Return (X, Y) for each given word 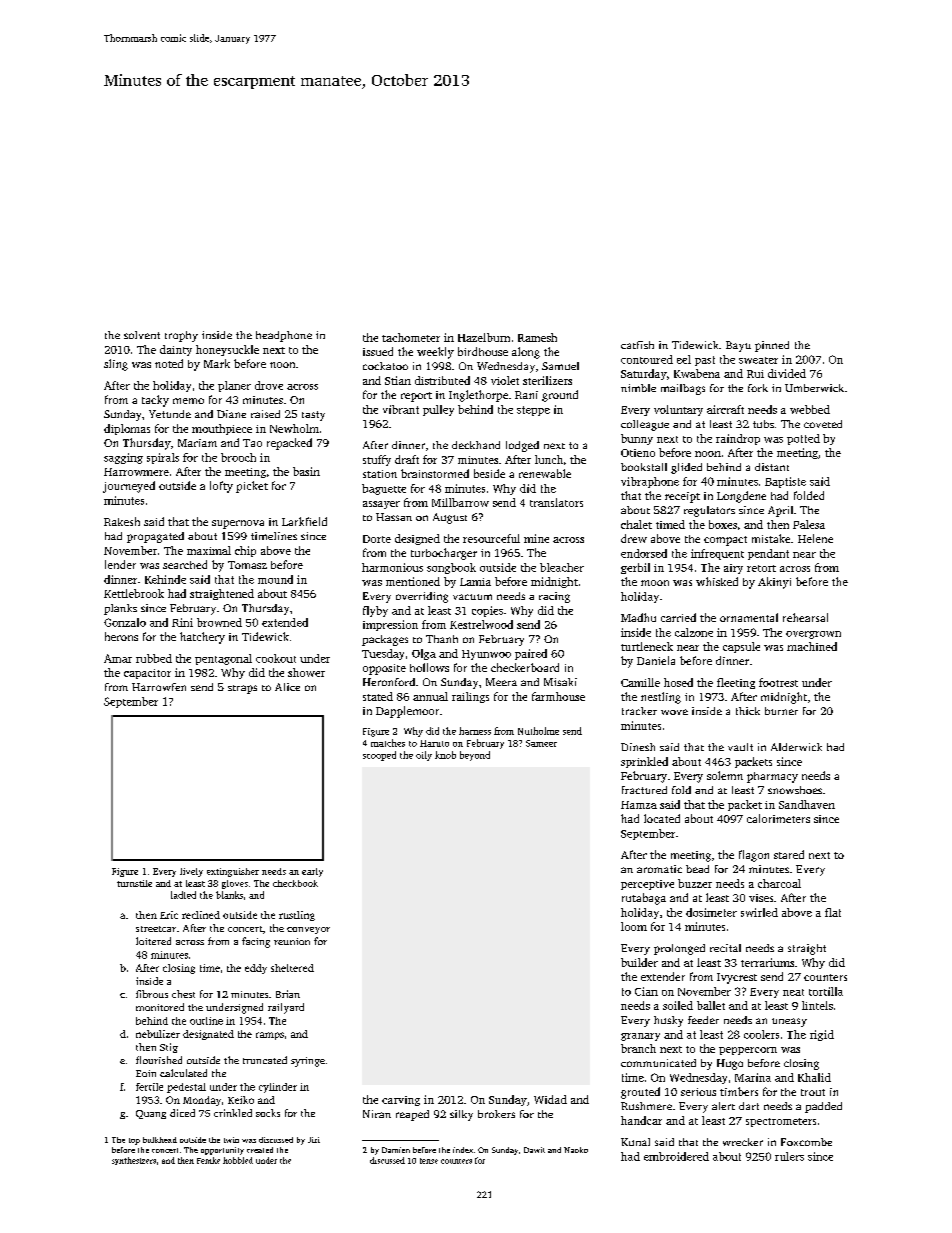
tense (429, 1161)
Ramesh (537, 337)
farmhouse (558, 696)
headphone (284, 336)
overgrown (813, 635)
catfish (637, 345)
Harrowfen (159, 687)
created (260, 1150)
